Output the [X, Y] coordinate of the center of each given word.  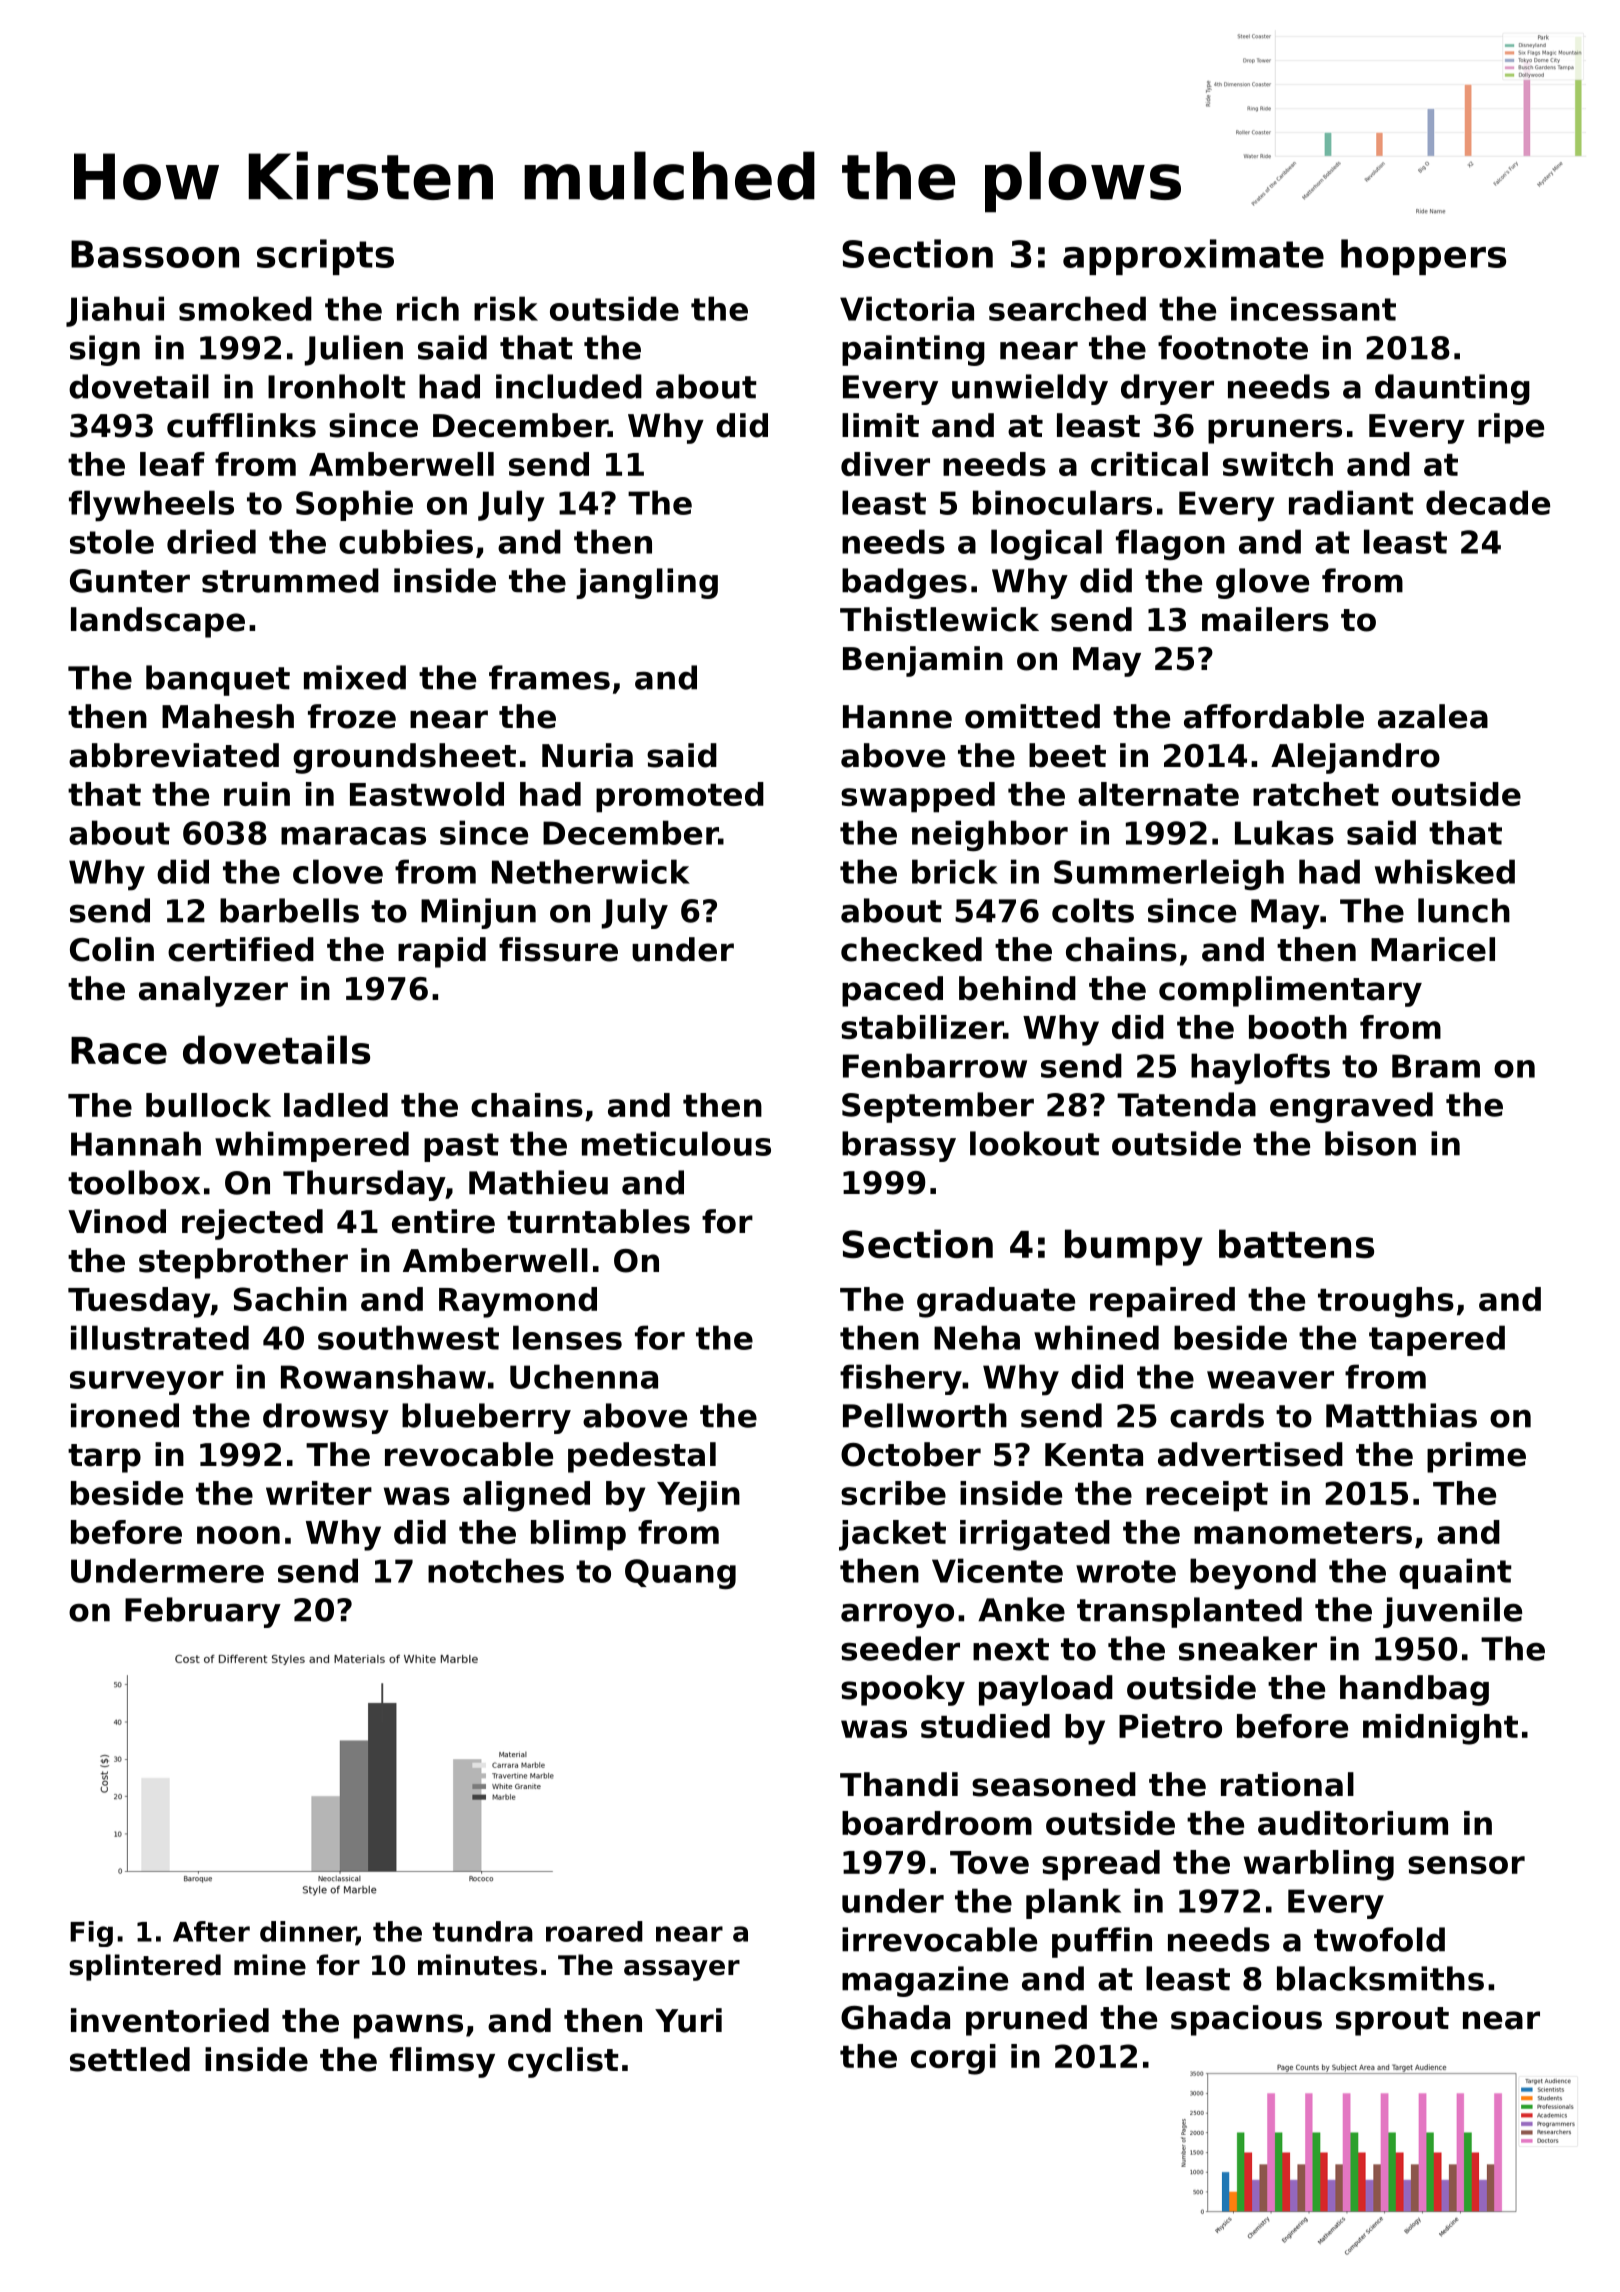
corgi [953, 2059]
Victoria [907, 308]
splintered [145, 1967]
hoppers [1423, 257]
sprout [1392, 2021]
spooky [903, 1690]
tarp [104, 1458]
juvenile [1452, 1612]
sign [105, 350]
